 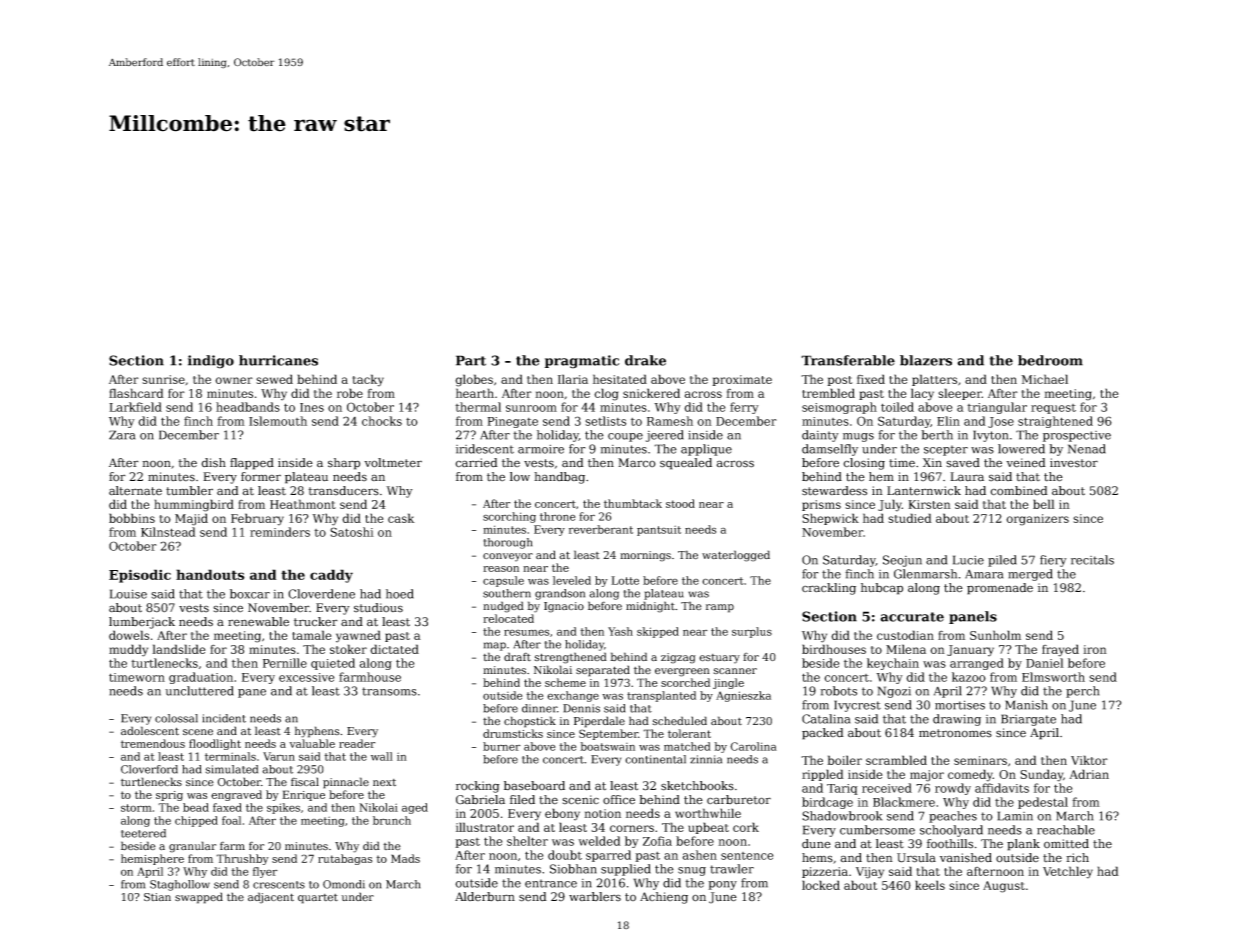 I want to click on fiscal, so click(x=305, y=782).
